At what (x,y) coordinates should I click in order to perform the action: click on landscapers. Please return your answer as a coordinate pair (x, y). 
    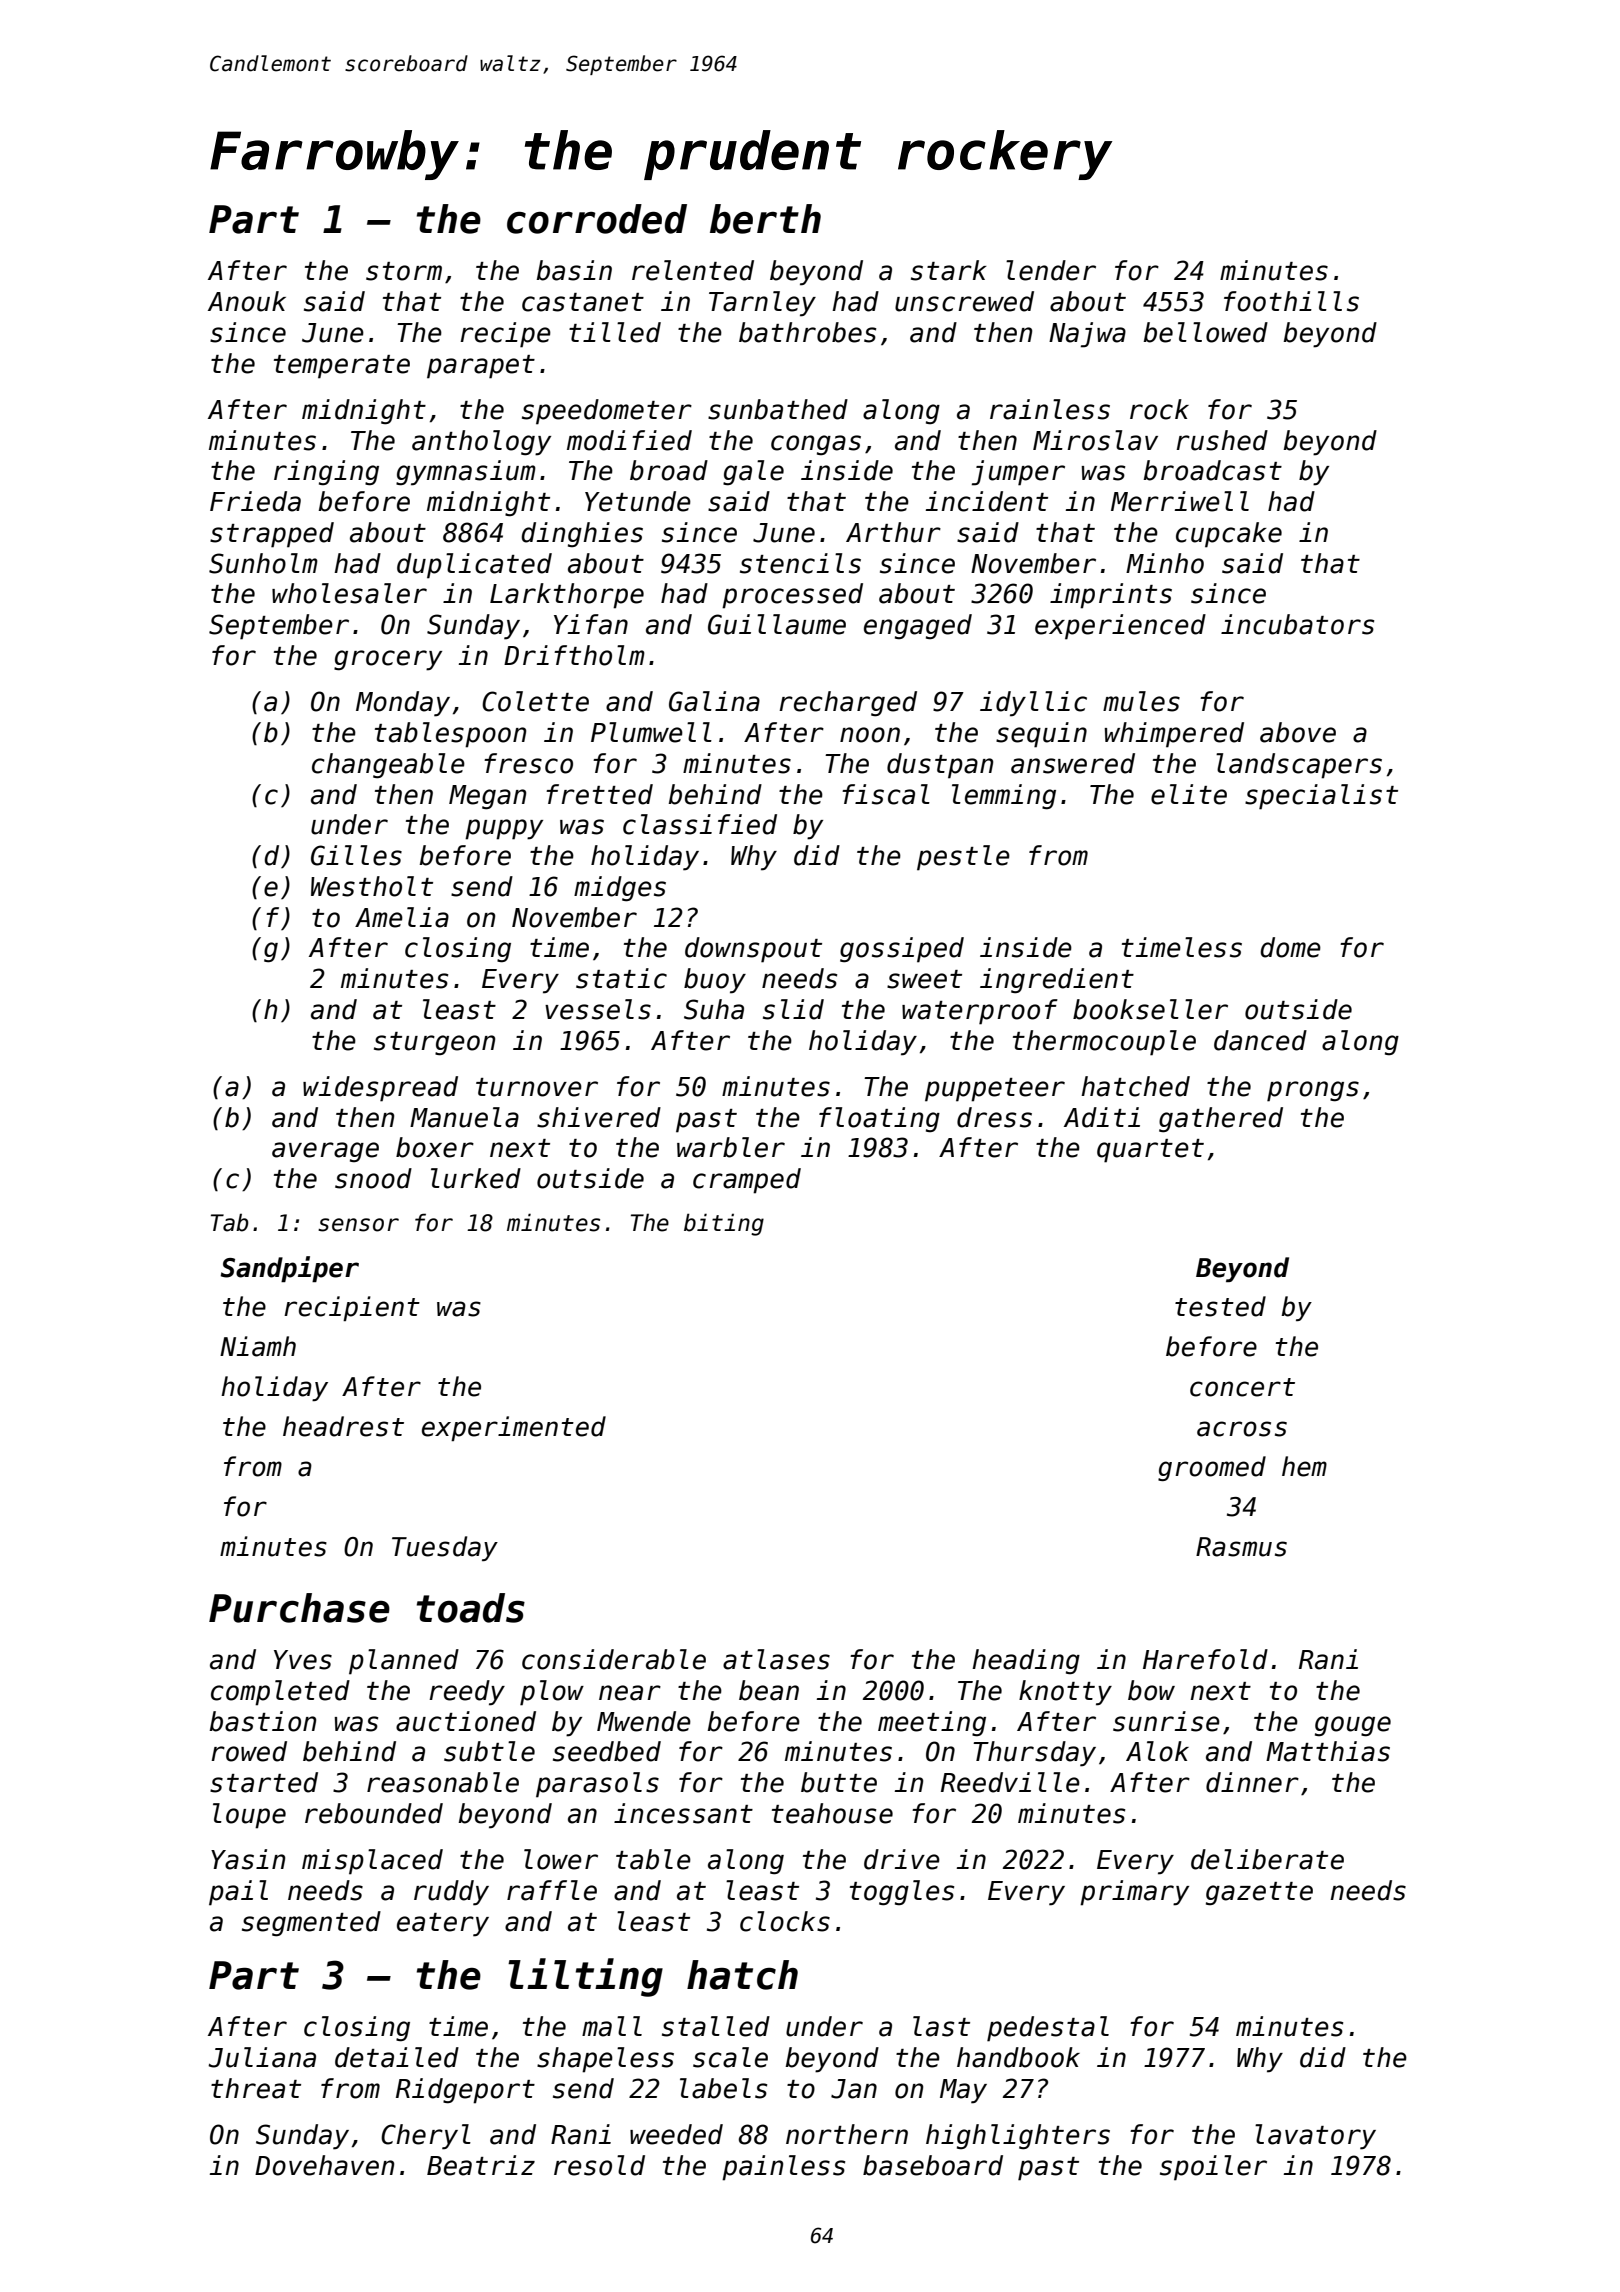
    Looking at the image, I should click on (1299, 766).
